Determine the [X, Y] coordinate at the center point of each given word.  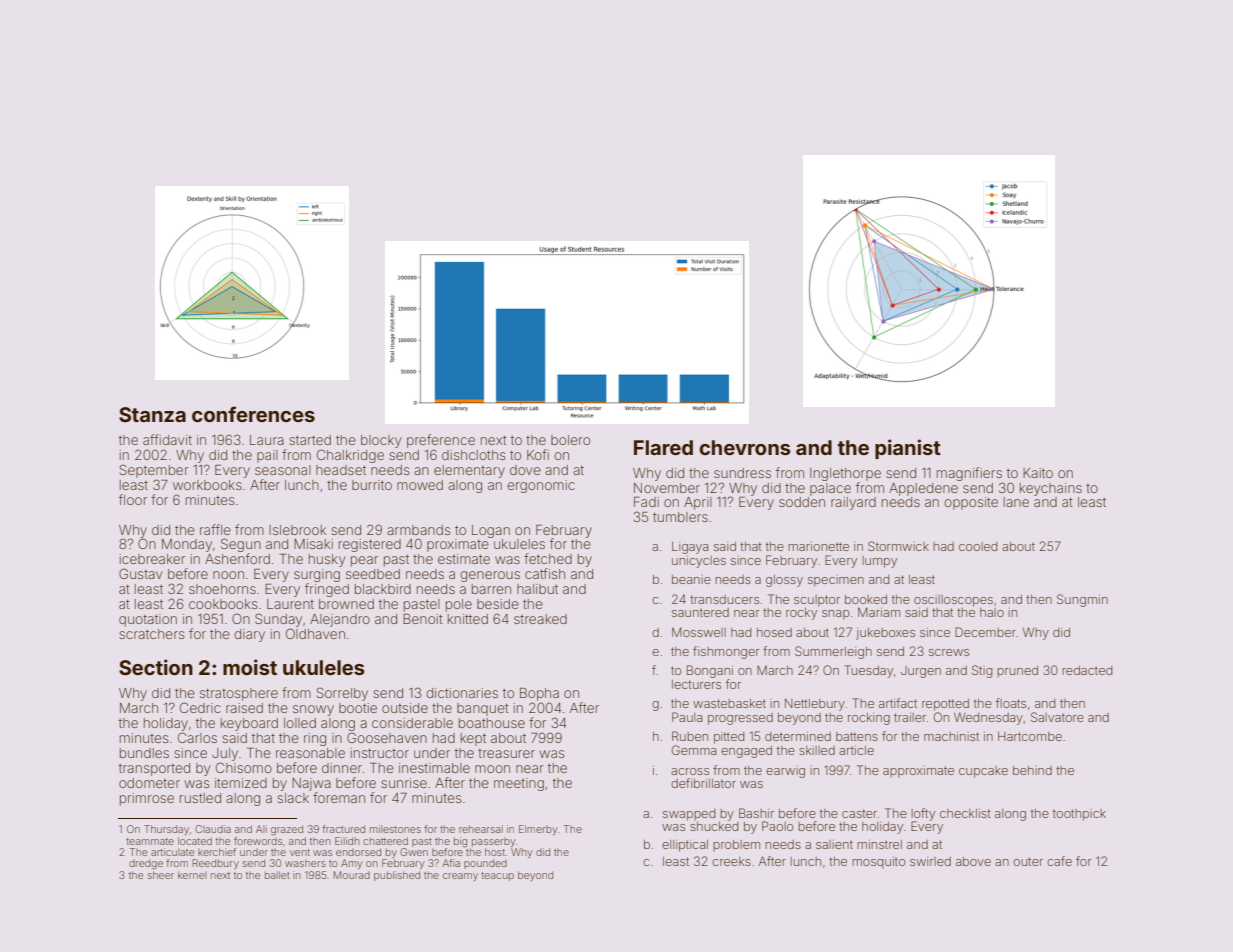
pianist [908, 449]
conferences [253, 414]
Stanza [152, 414]
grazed [287, 830]
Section [156, 667]
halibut [537, 589]
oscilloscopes [953, 601]
